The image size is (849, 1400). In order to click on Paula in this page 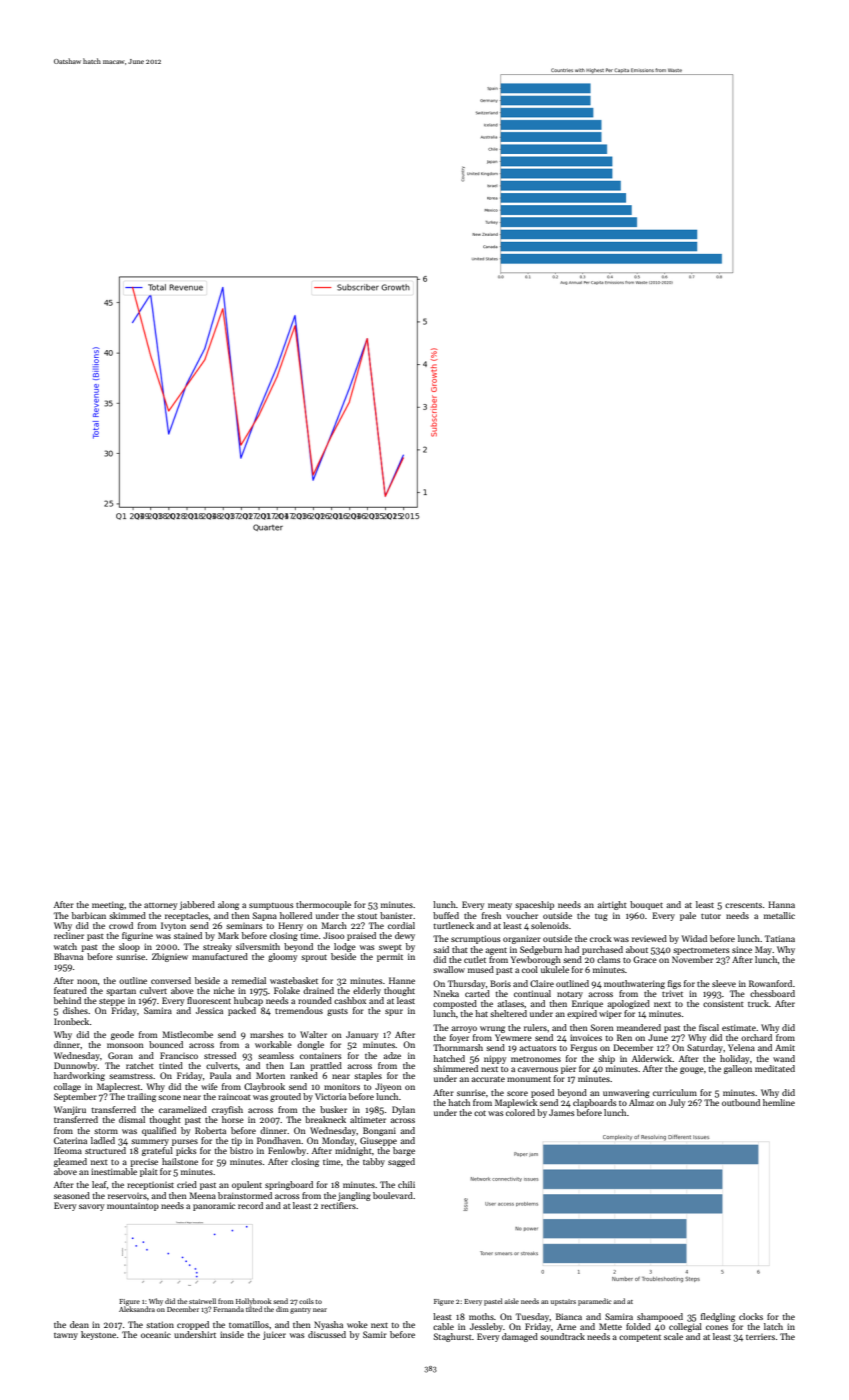, I will do `click(220, 1075)`.
